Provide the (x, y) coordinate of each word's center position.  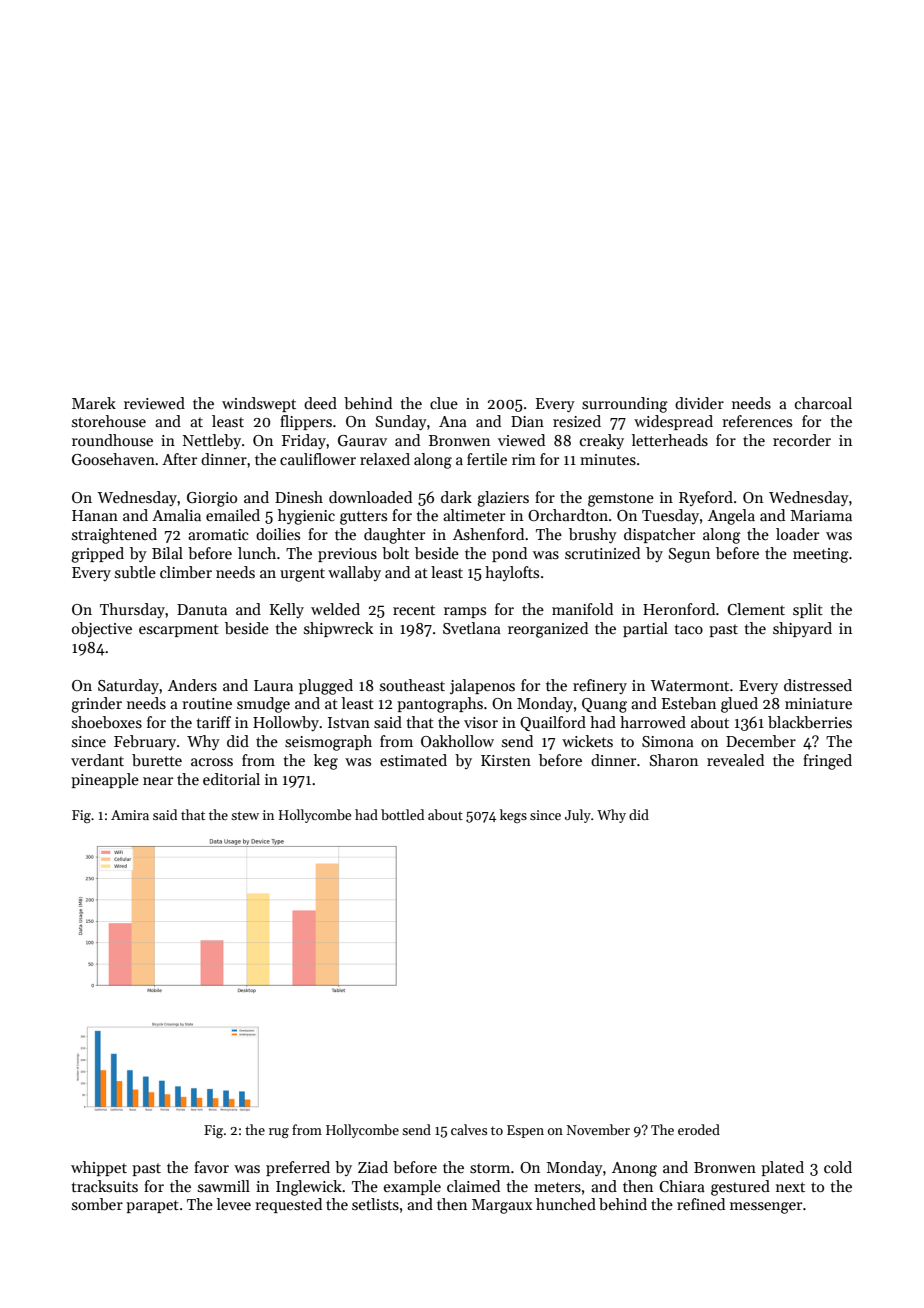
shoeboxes (107, 722)
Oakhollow (457, 741)
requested (288, 1205)
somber (97, 1204)
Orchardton (568, 515)
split (808, 610)
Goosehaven (113, 459)
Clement (756, 609)
